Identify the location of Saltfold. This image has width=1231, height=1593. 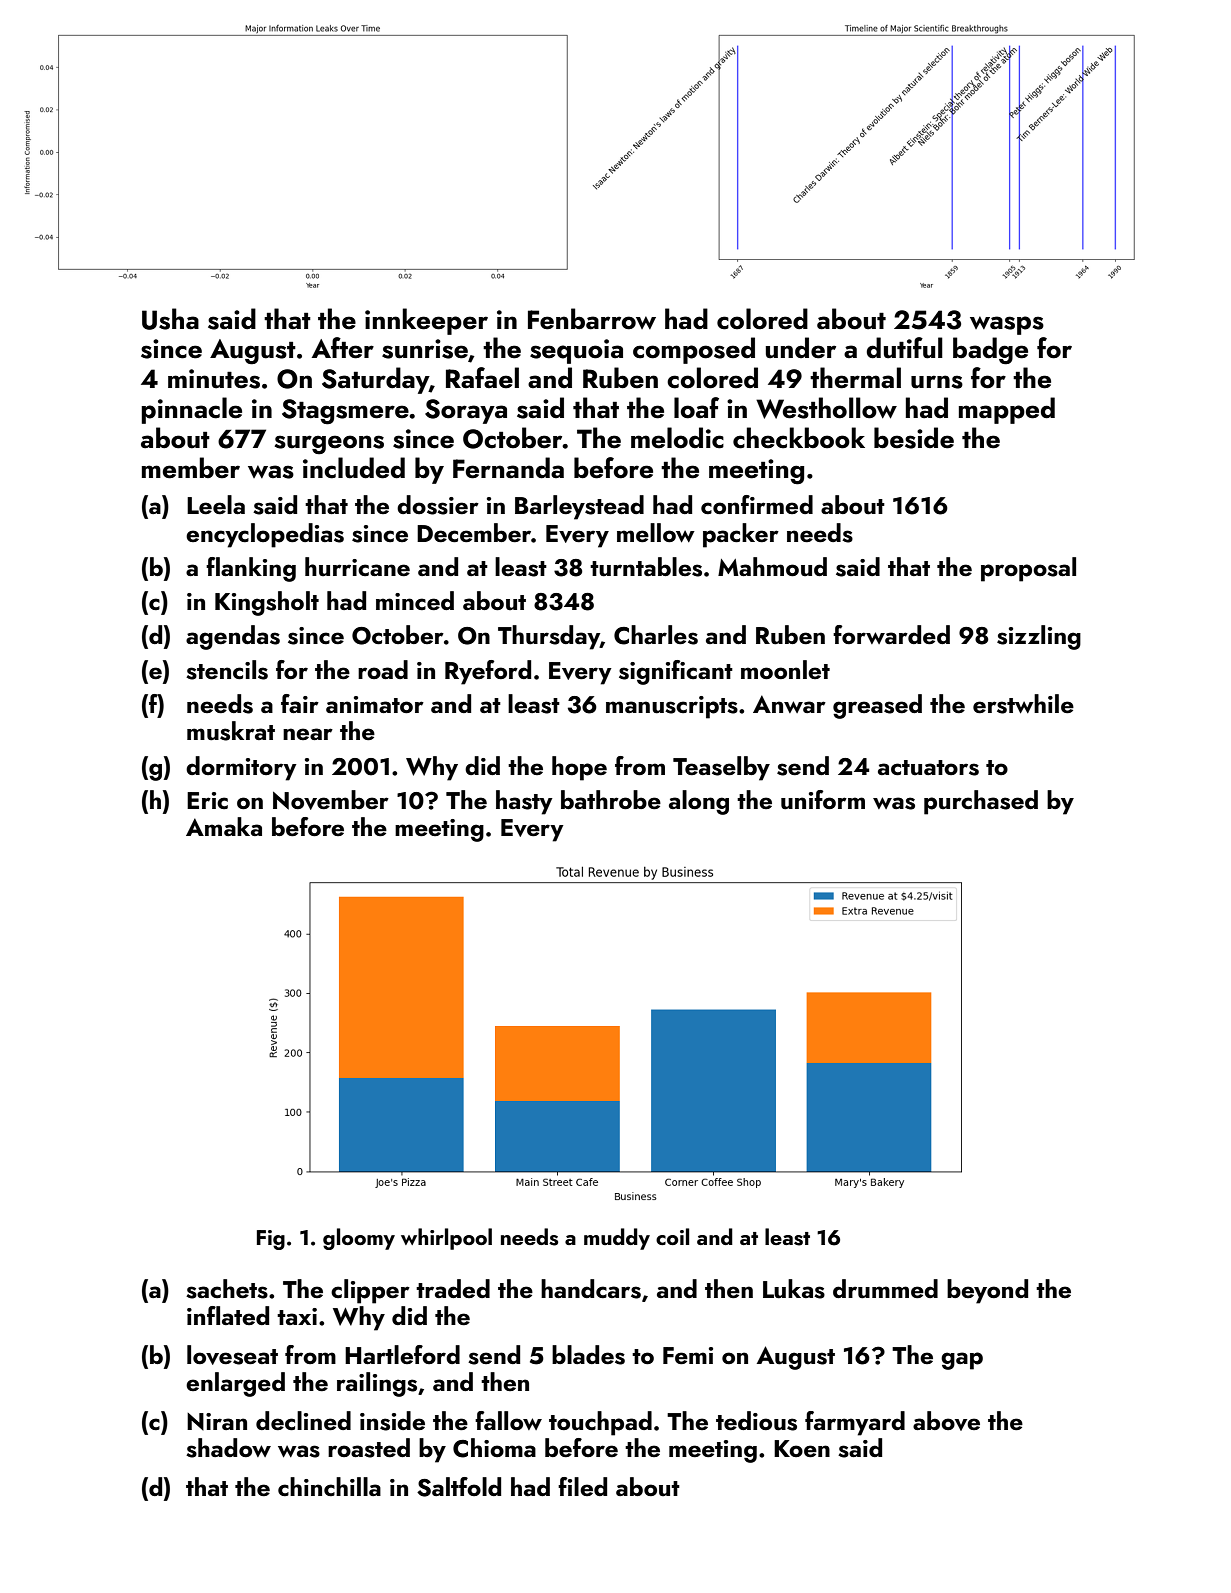
(459, 1487).
